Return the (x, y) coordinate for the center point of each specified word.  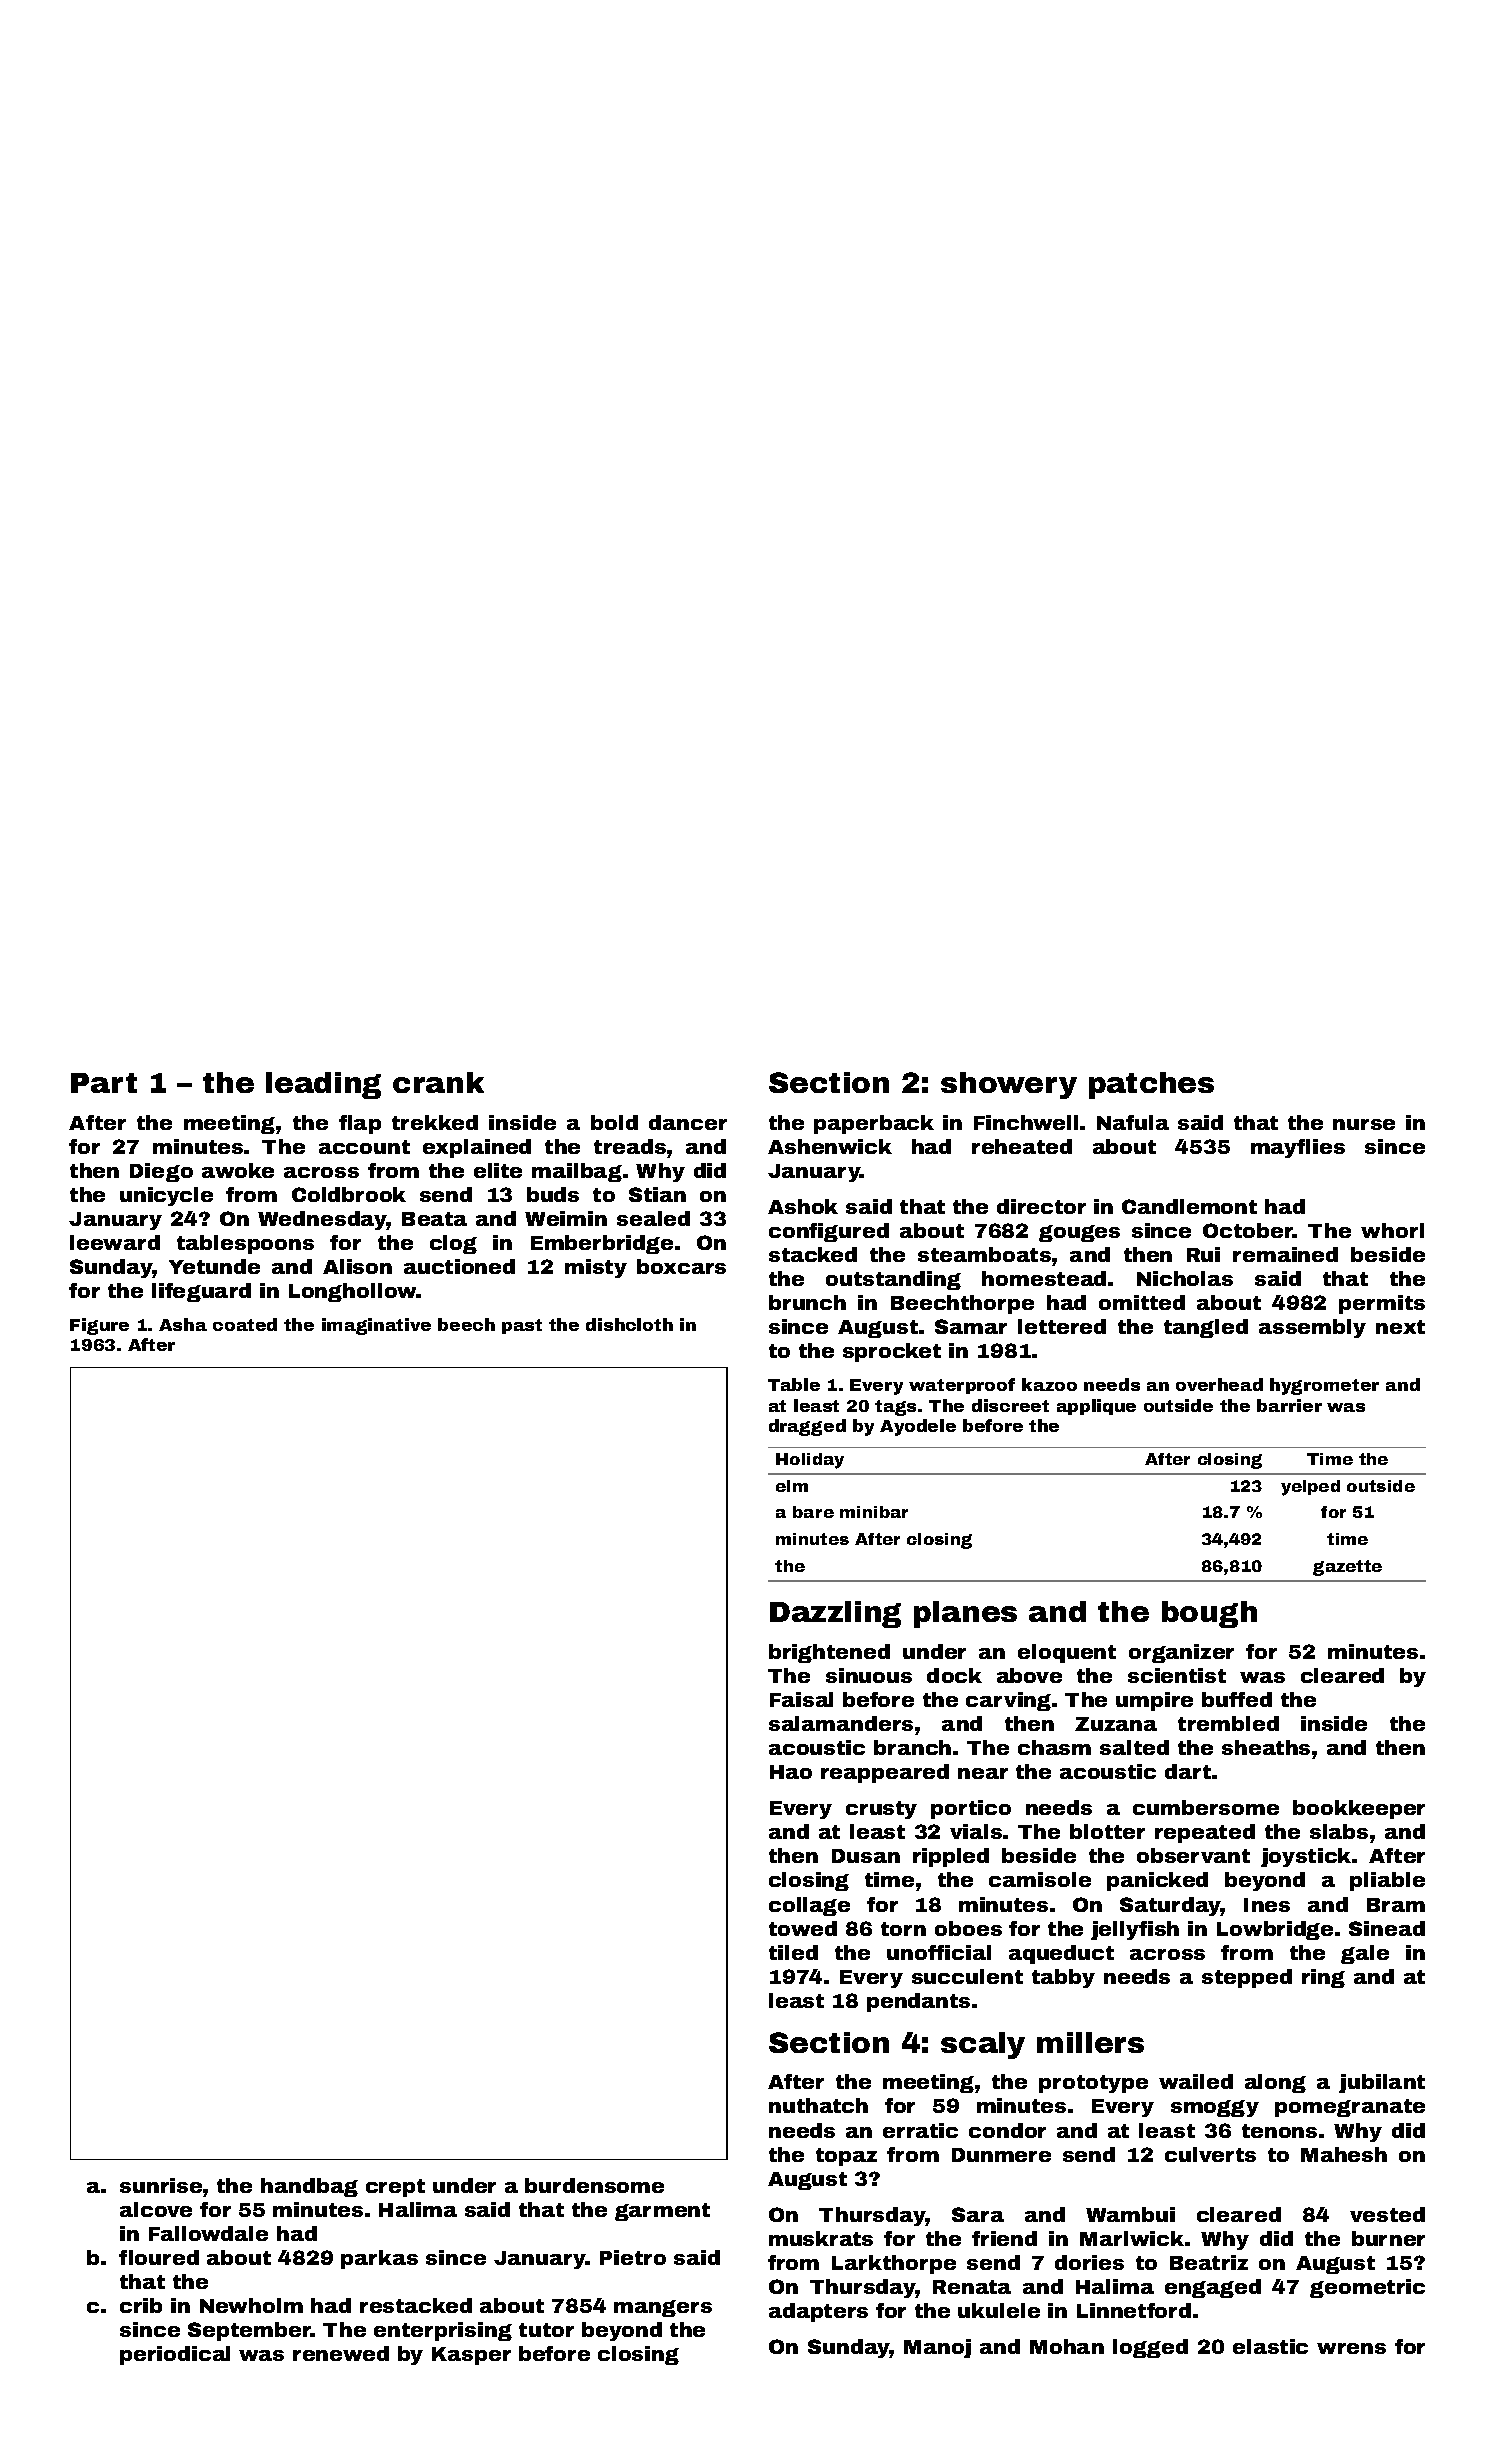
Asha (183, 1324)
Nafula (1133, 1122)
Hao (791, 1772)
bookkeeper (1359, 1809)
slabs (1339, 1831)
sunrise (161, 2185)
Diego (161, 1172)
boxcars (681, 1266)
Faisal (801, 1699)
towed (803, 1928)
